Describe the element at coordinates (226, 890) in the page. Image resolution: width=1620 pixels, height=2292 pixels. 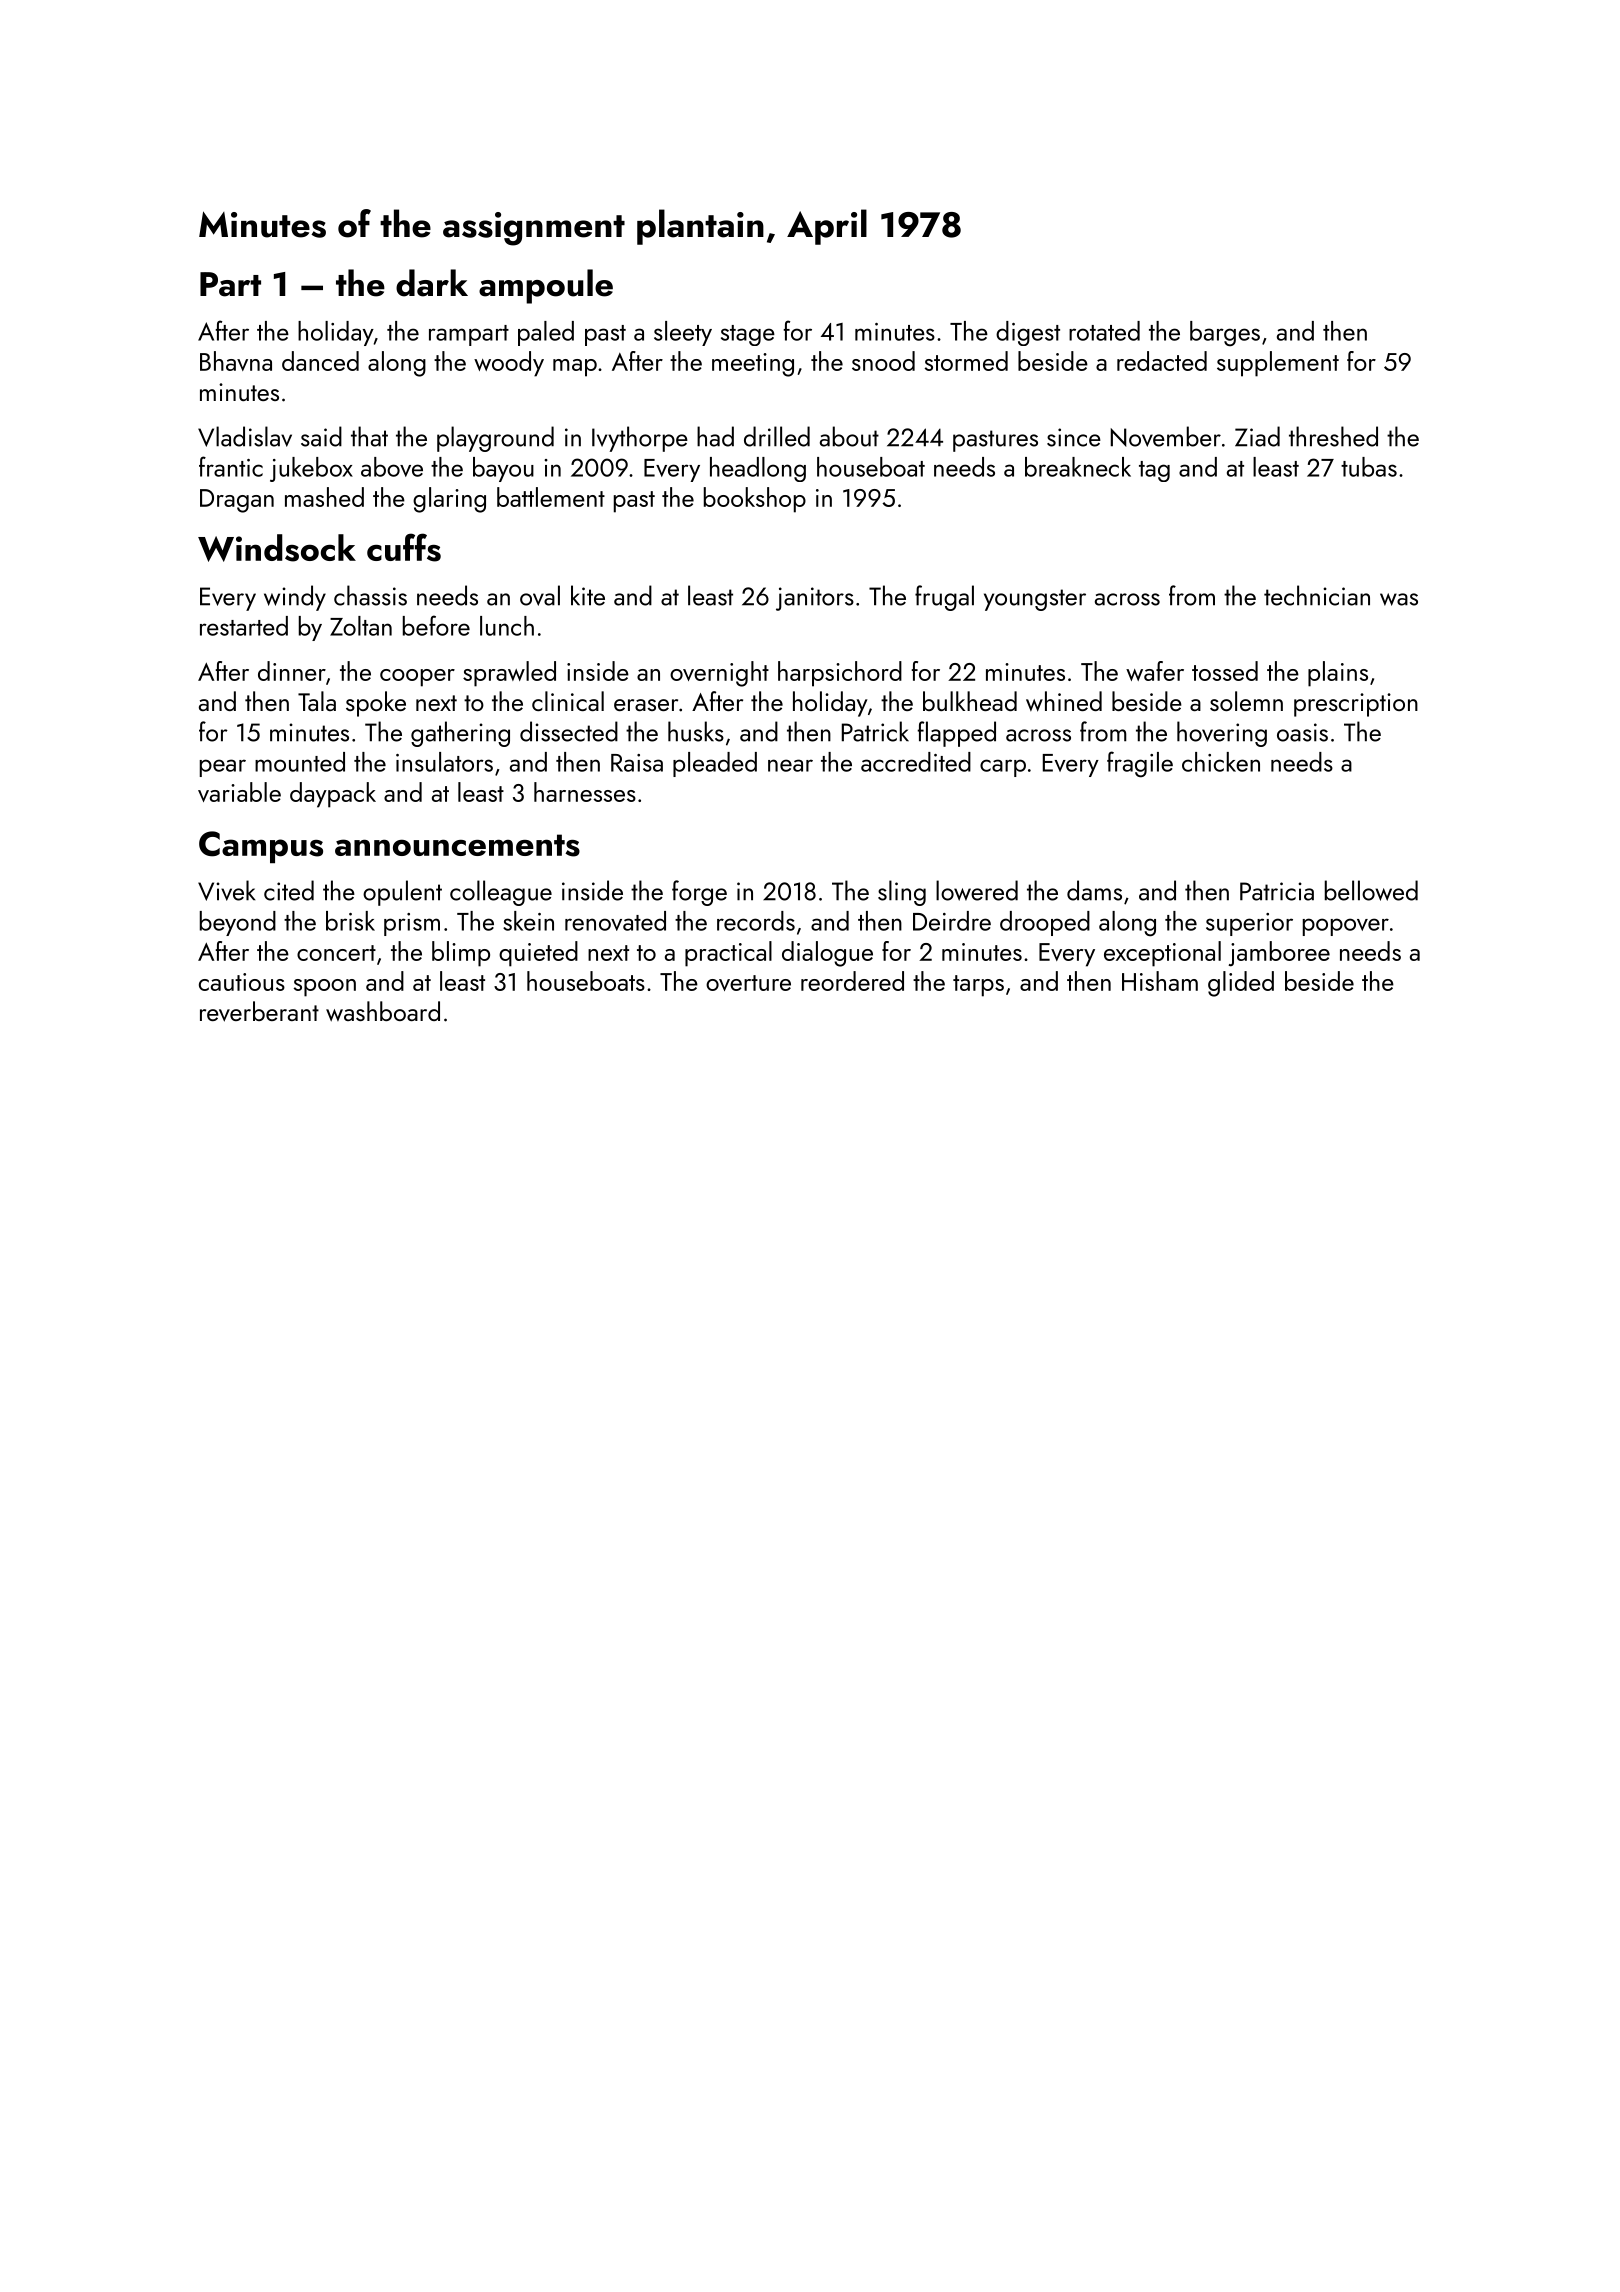
I see `Vivek` at that location.
